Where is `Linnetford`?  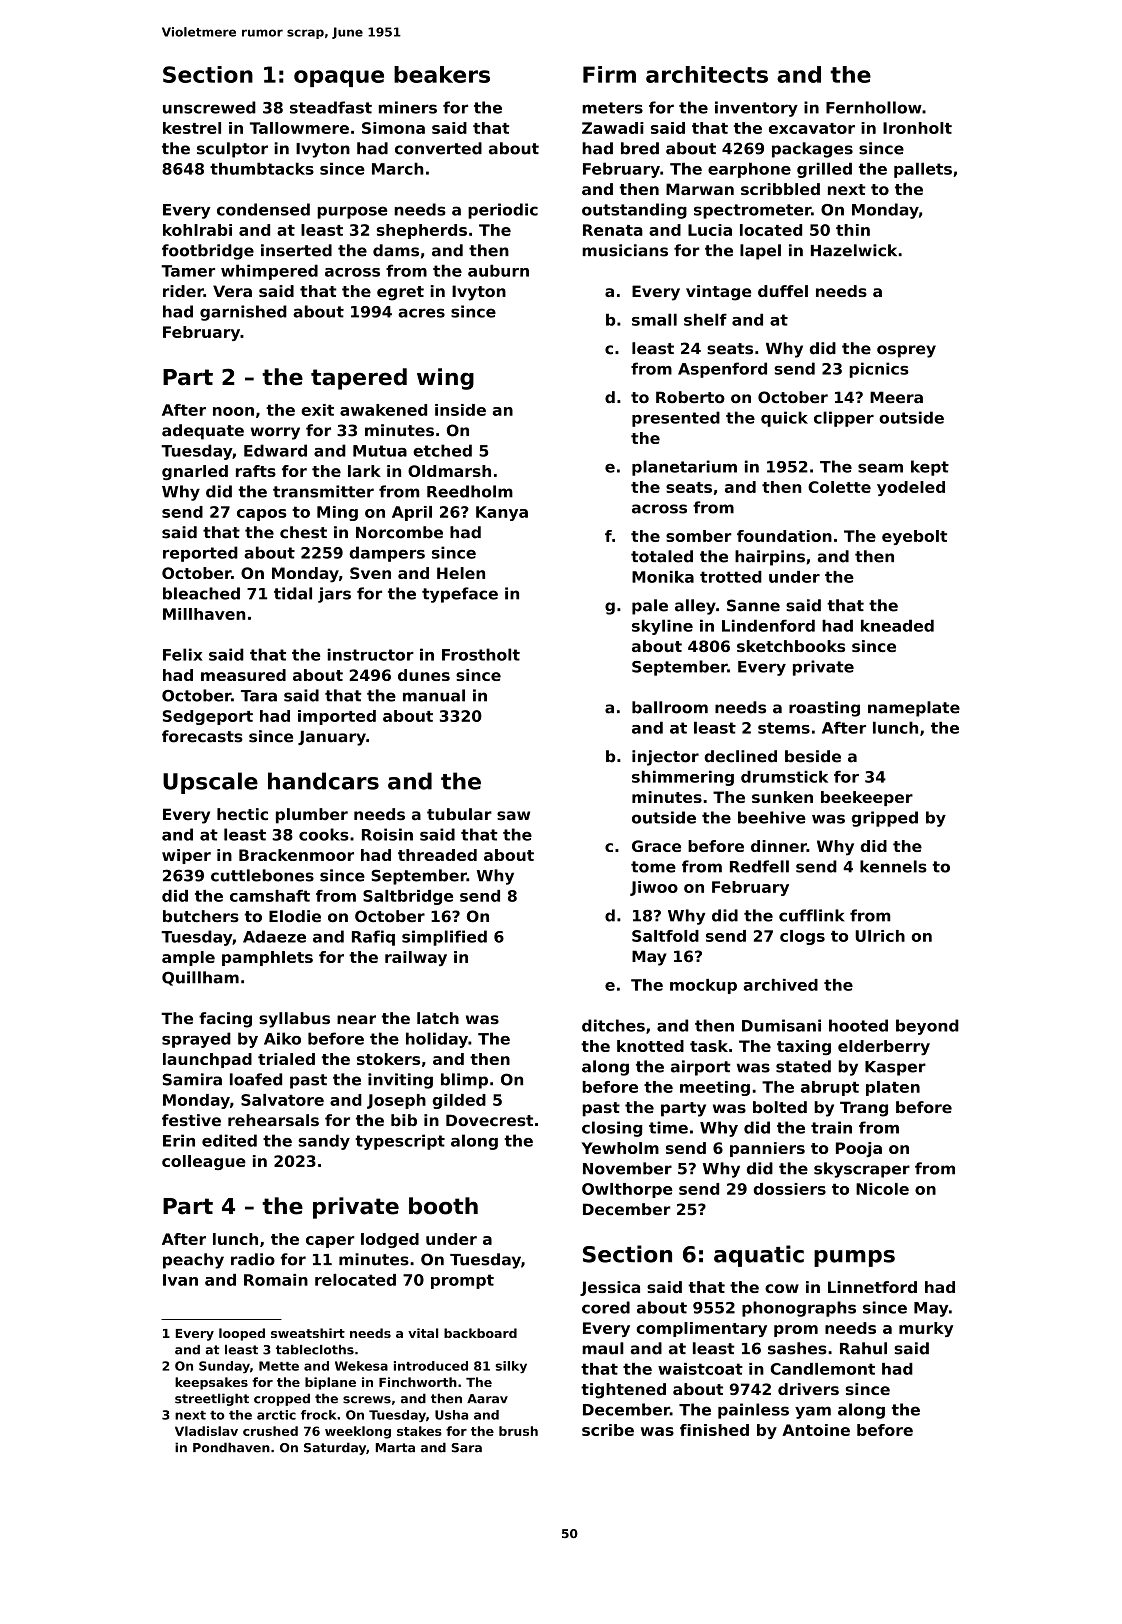
Linnetford is located at coordinates (872, 1287).
